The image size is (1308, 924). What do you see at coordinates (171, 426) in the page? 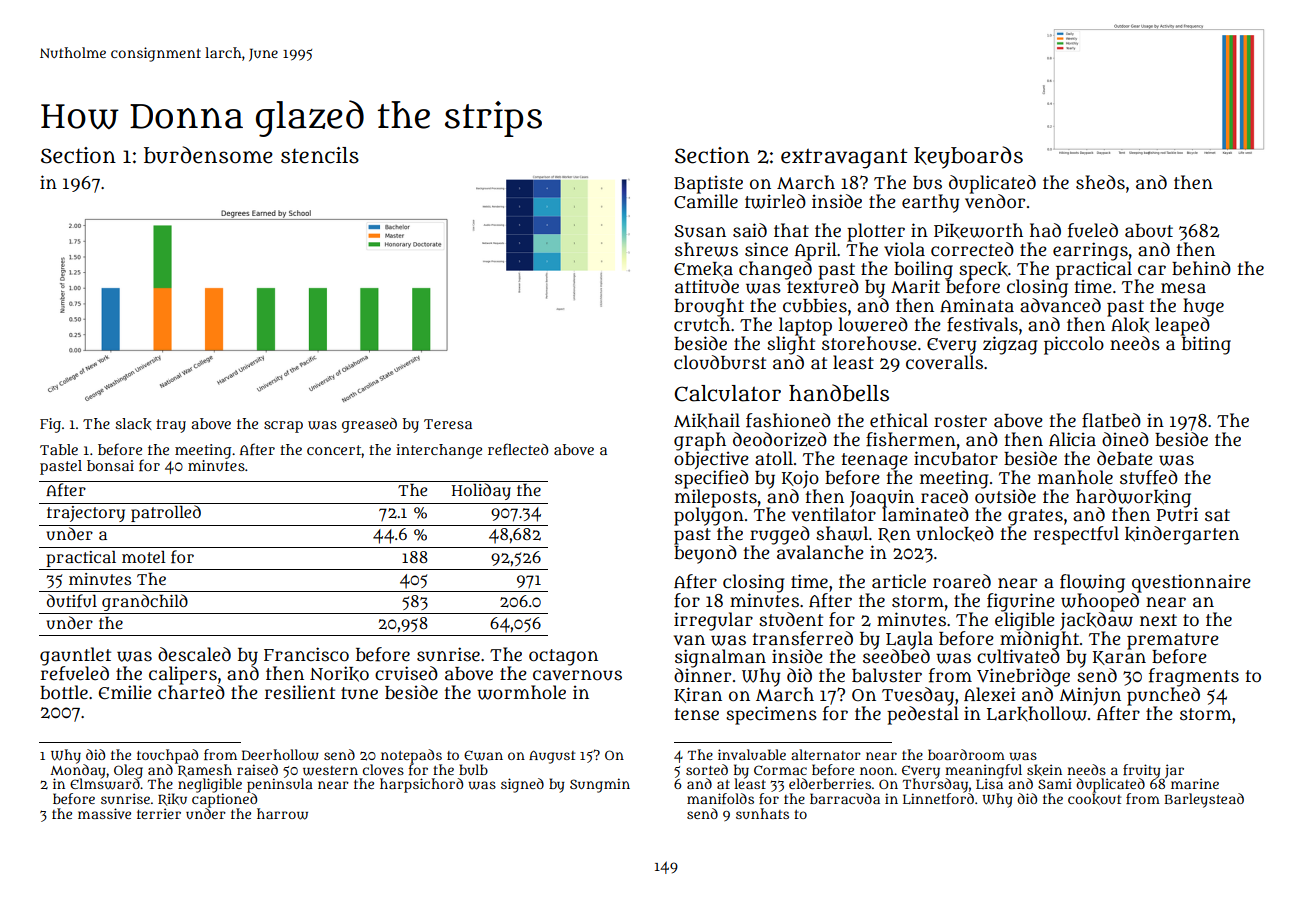
I see `tray` at bounding box center [171, 426].
